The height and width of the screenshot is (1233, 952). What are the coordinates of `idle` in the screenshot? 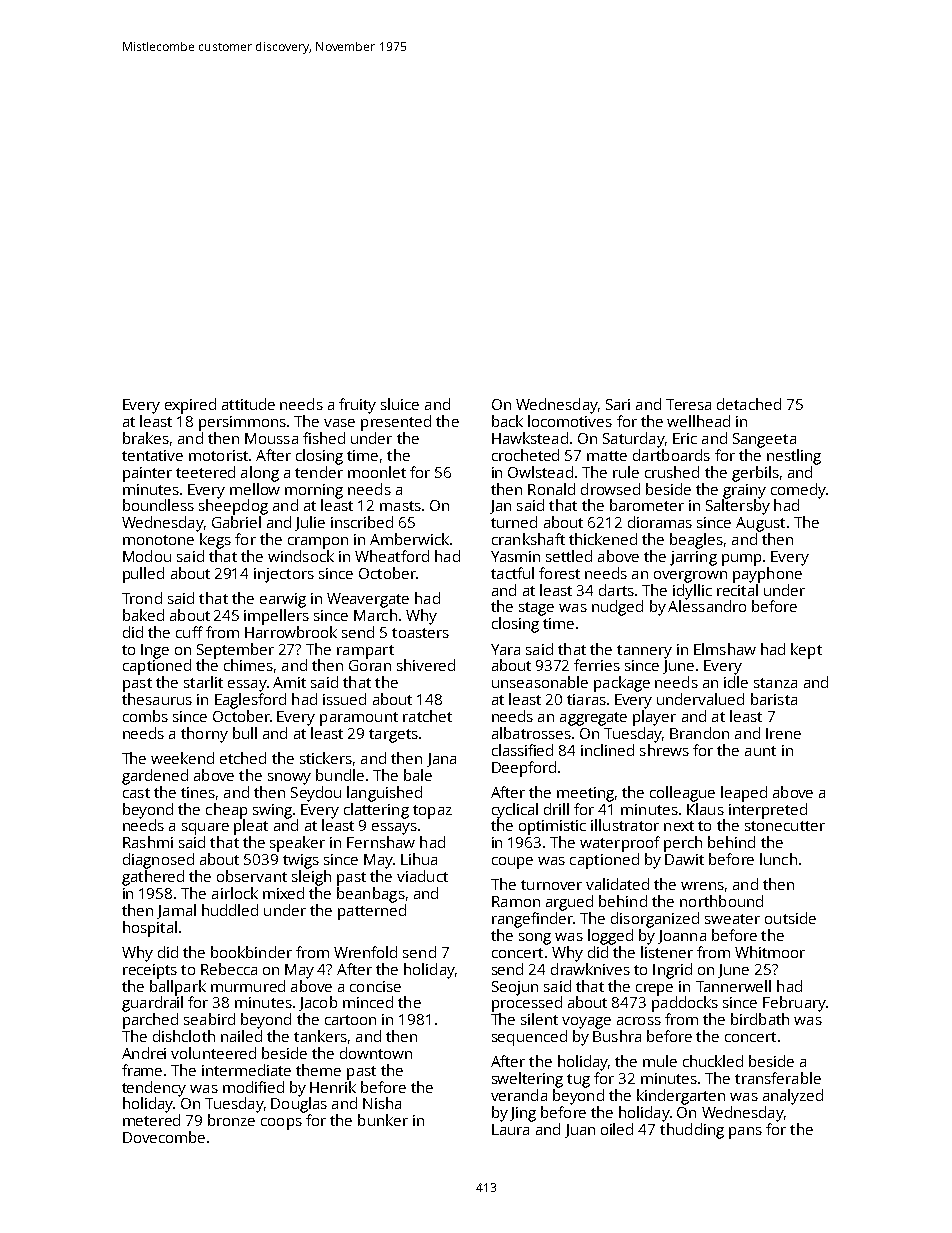 It's located at (736, 682).
